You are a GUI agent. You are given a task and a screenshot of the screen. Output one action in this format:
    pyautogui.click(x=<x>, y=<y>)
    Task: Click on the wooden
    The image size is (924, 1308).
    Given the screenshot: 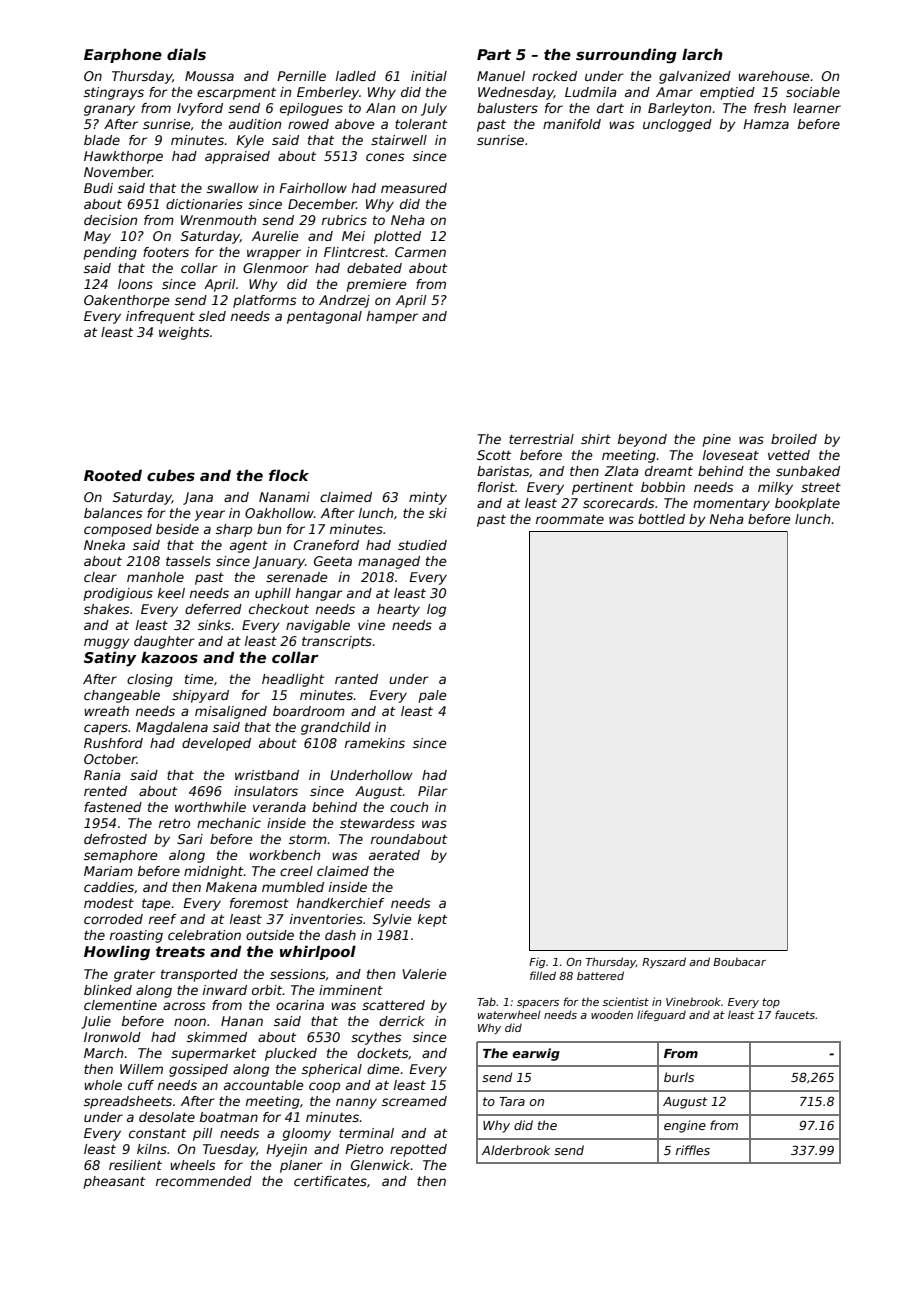 What is the action you would take?
    pyautogui.click(x=612, y=1014)
